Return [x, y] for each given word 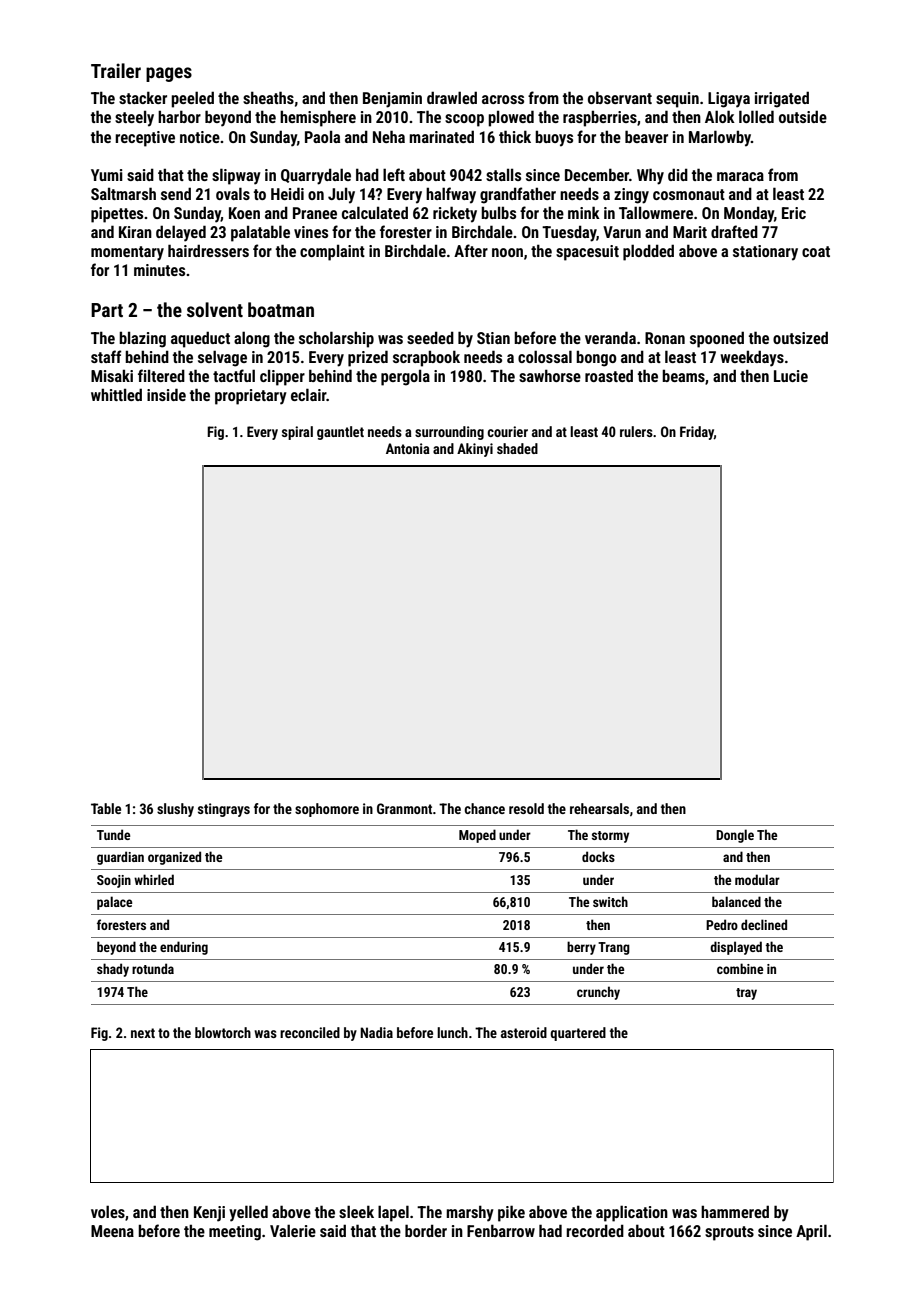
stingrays [224, 810]
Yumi [107, 175]
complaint [332, 252]
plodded [648, 252]
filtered [161, 375]
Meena [112, 1231]
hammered [735, 1211]
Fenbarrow [501, 1230]
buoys [554, 138]
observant [620, 97]
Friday [697, 433]
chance [484, 808]
